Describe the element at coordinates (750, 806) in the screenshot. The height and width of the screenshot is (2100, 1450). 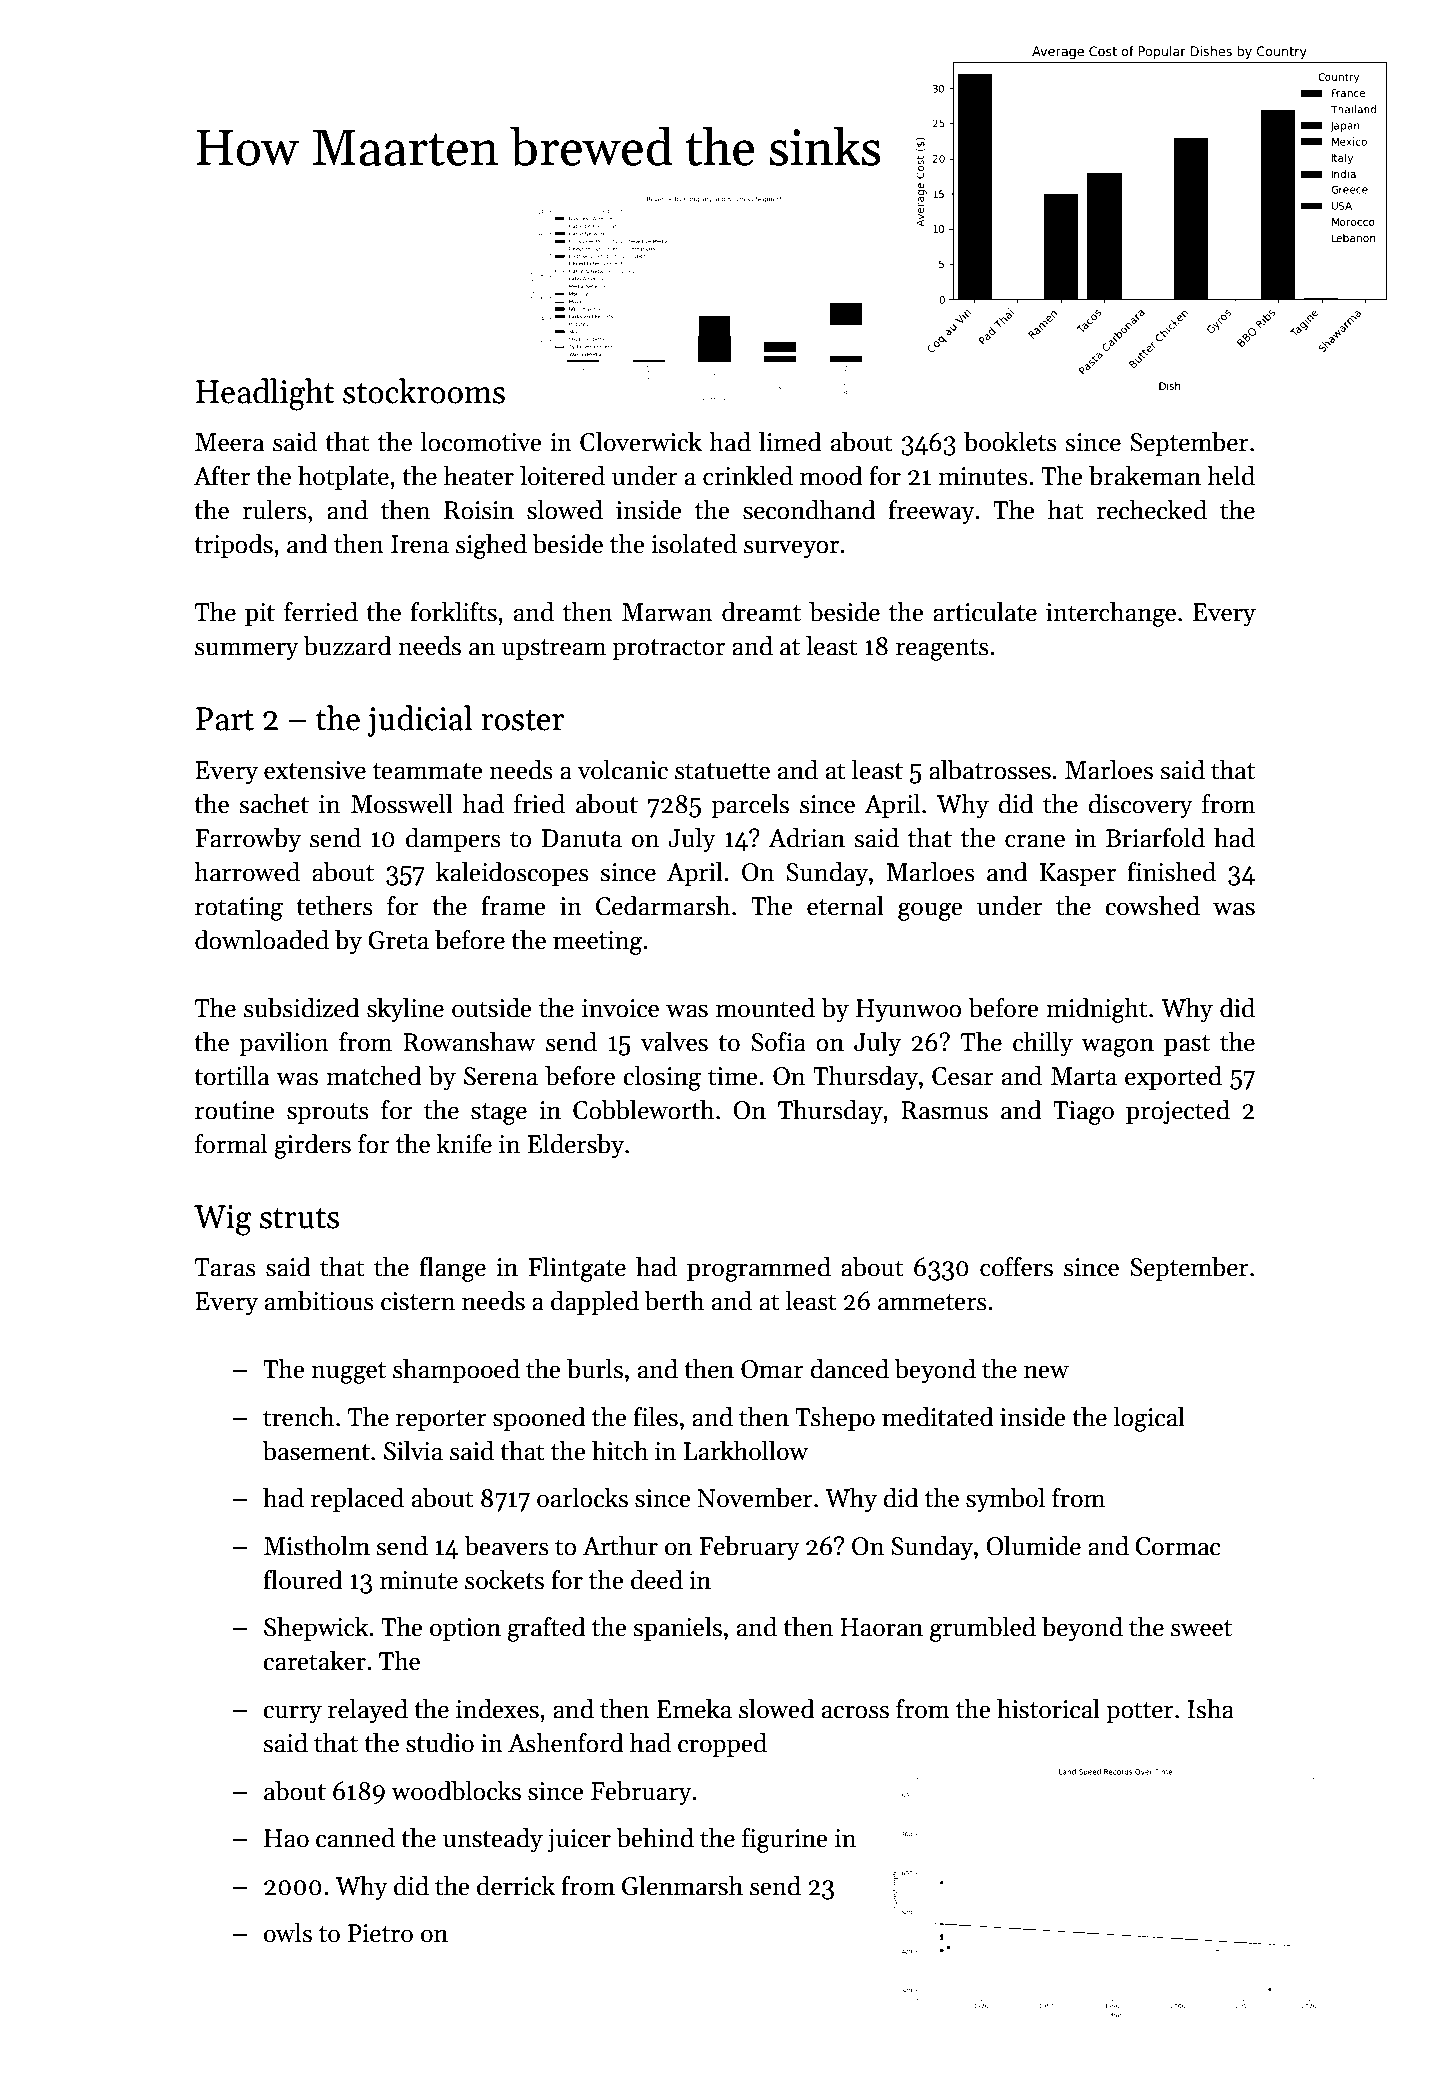
I see `parcels` at that location.
